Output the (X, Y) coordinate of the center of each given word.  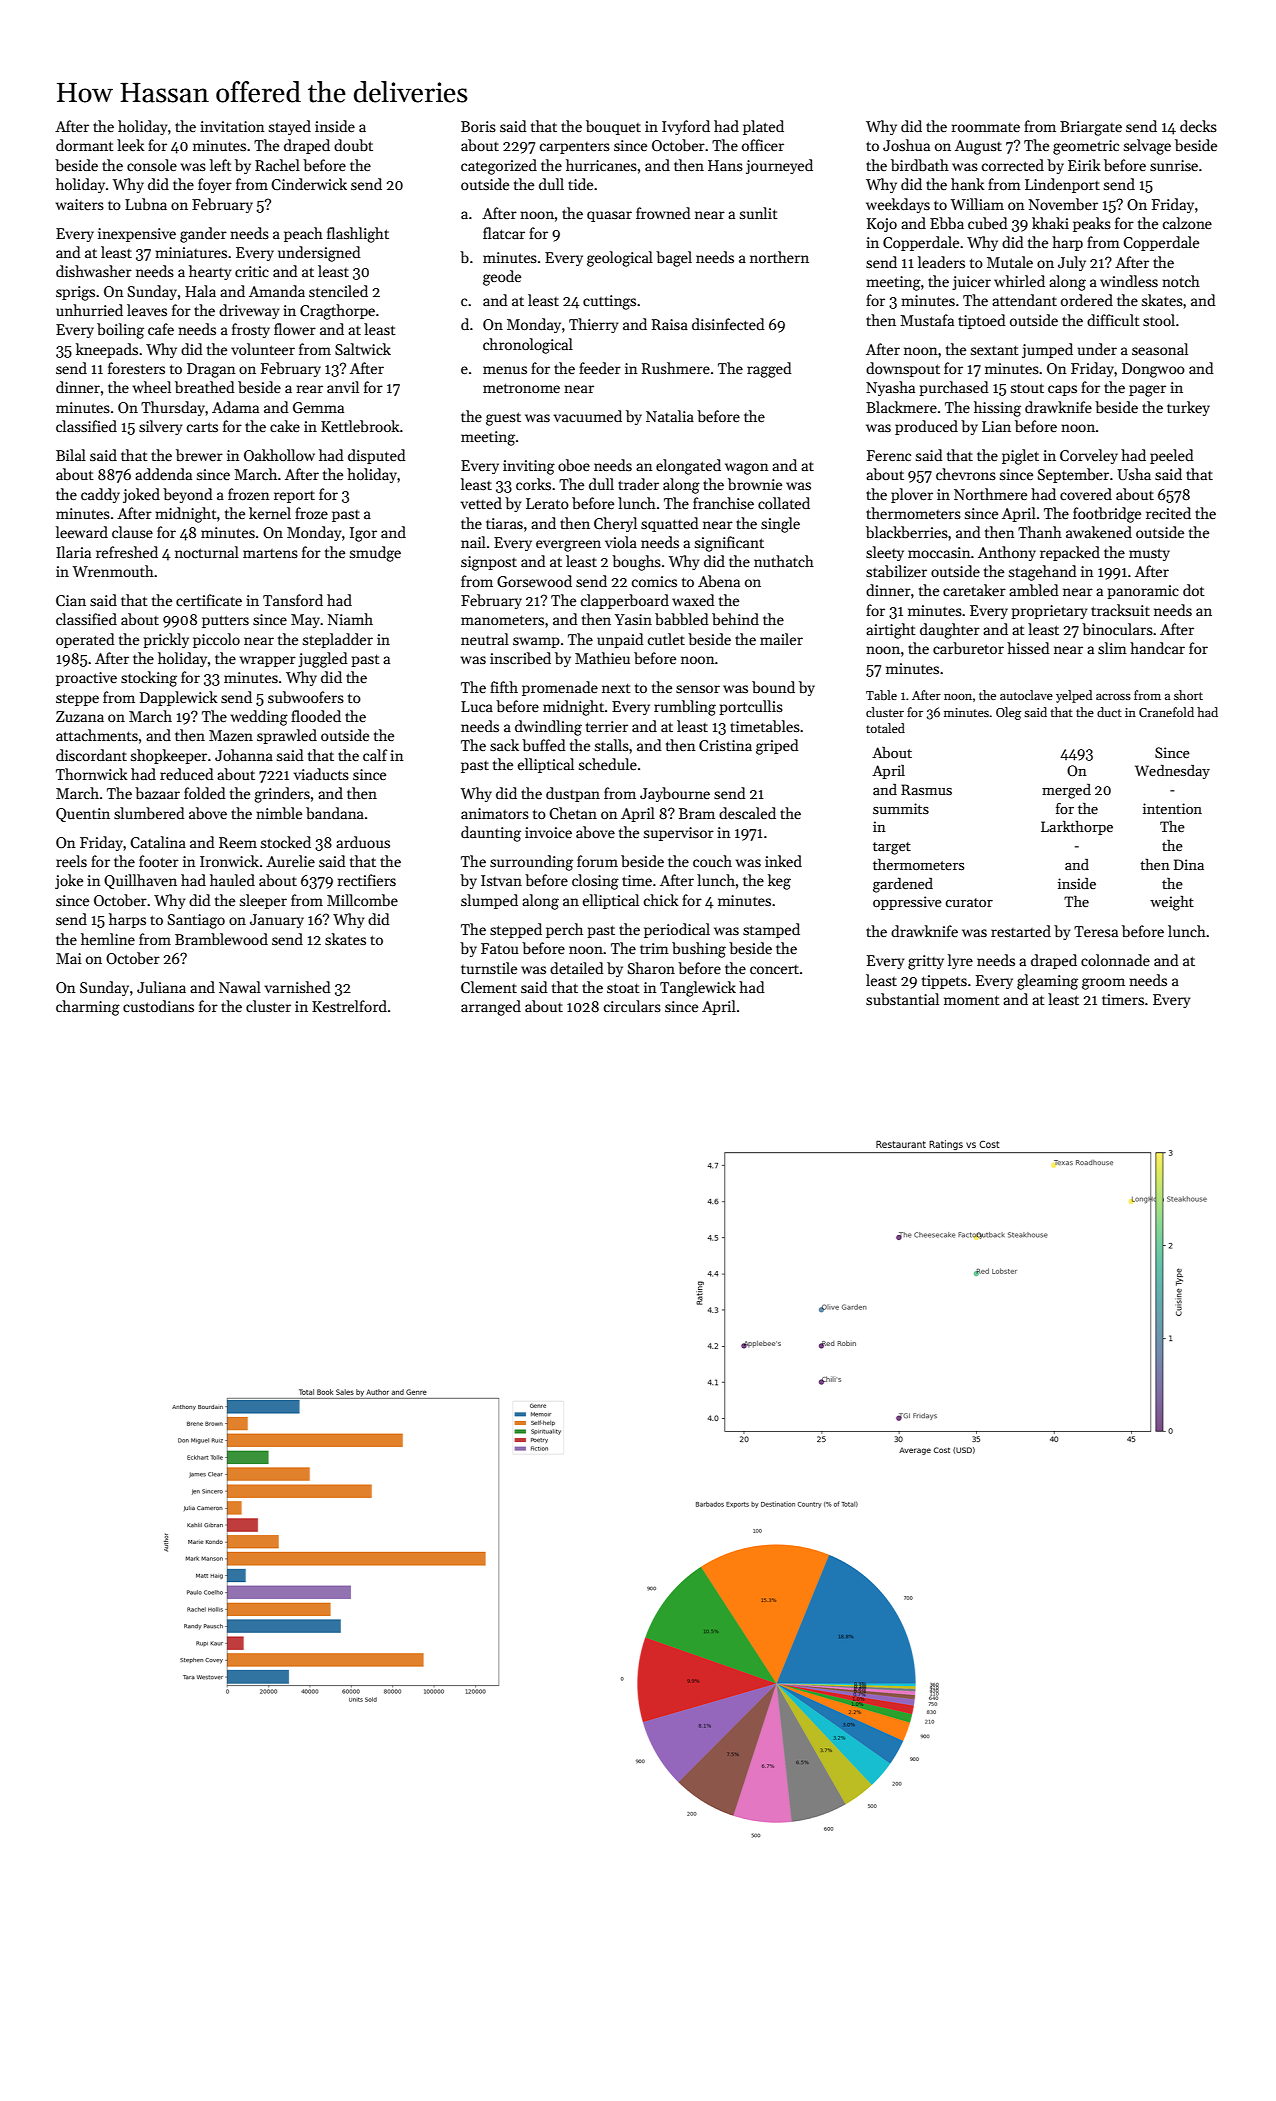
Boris (478, 126)
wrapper (268, 661)
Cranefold (1166, 712)
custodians (158, 1006)
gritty (926, 962)
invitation (232, 126)
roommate (986, 127)
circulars (632, 1006)
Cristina (725, 745)
